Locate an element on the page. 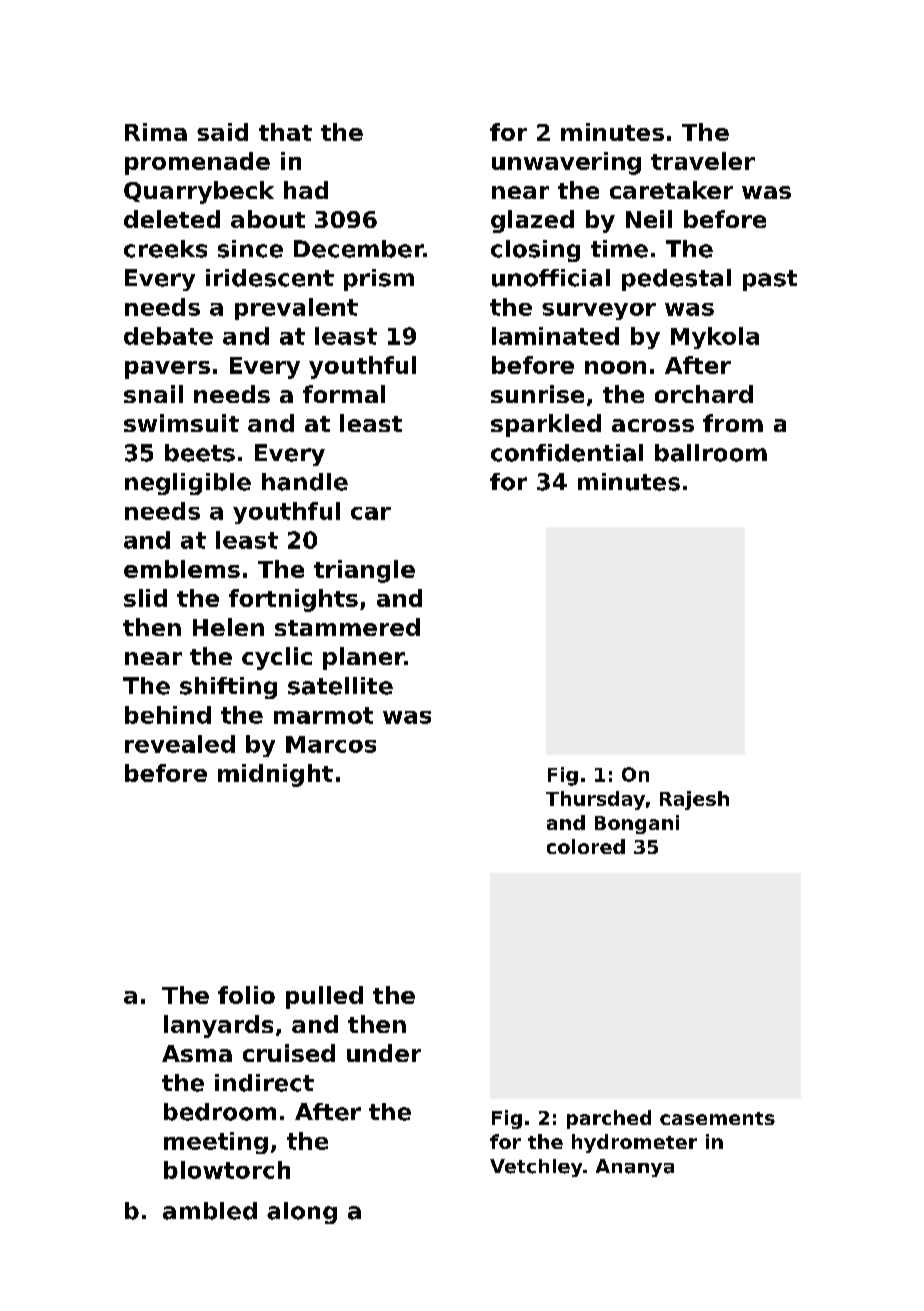 The image size is (924, 1311). fortnights is located at coordinates (293, 600).
